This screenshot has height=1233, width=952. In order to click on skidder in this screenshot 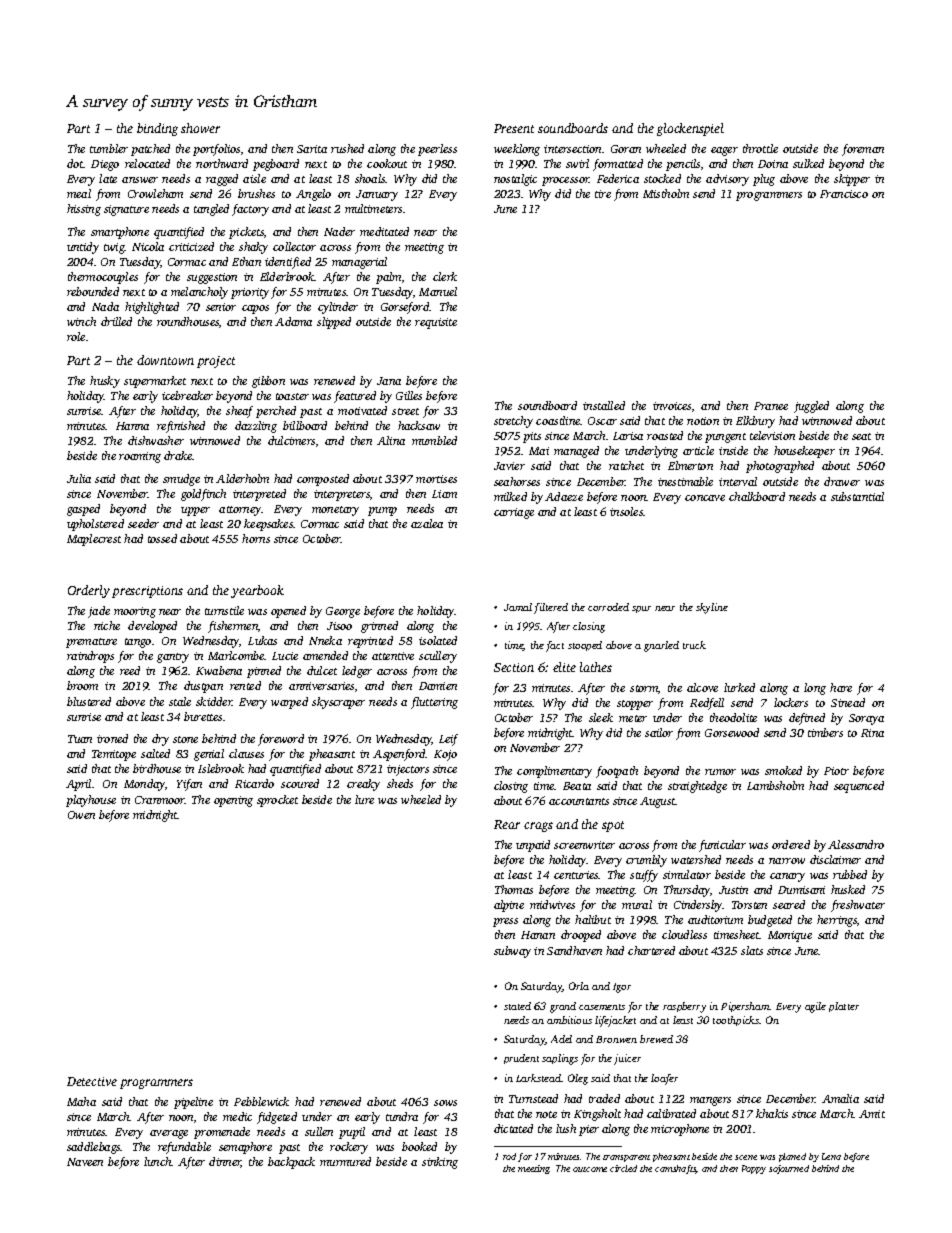, I will do `click(214, 701)`.
